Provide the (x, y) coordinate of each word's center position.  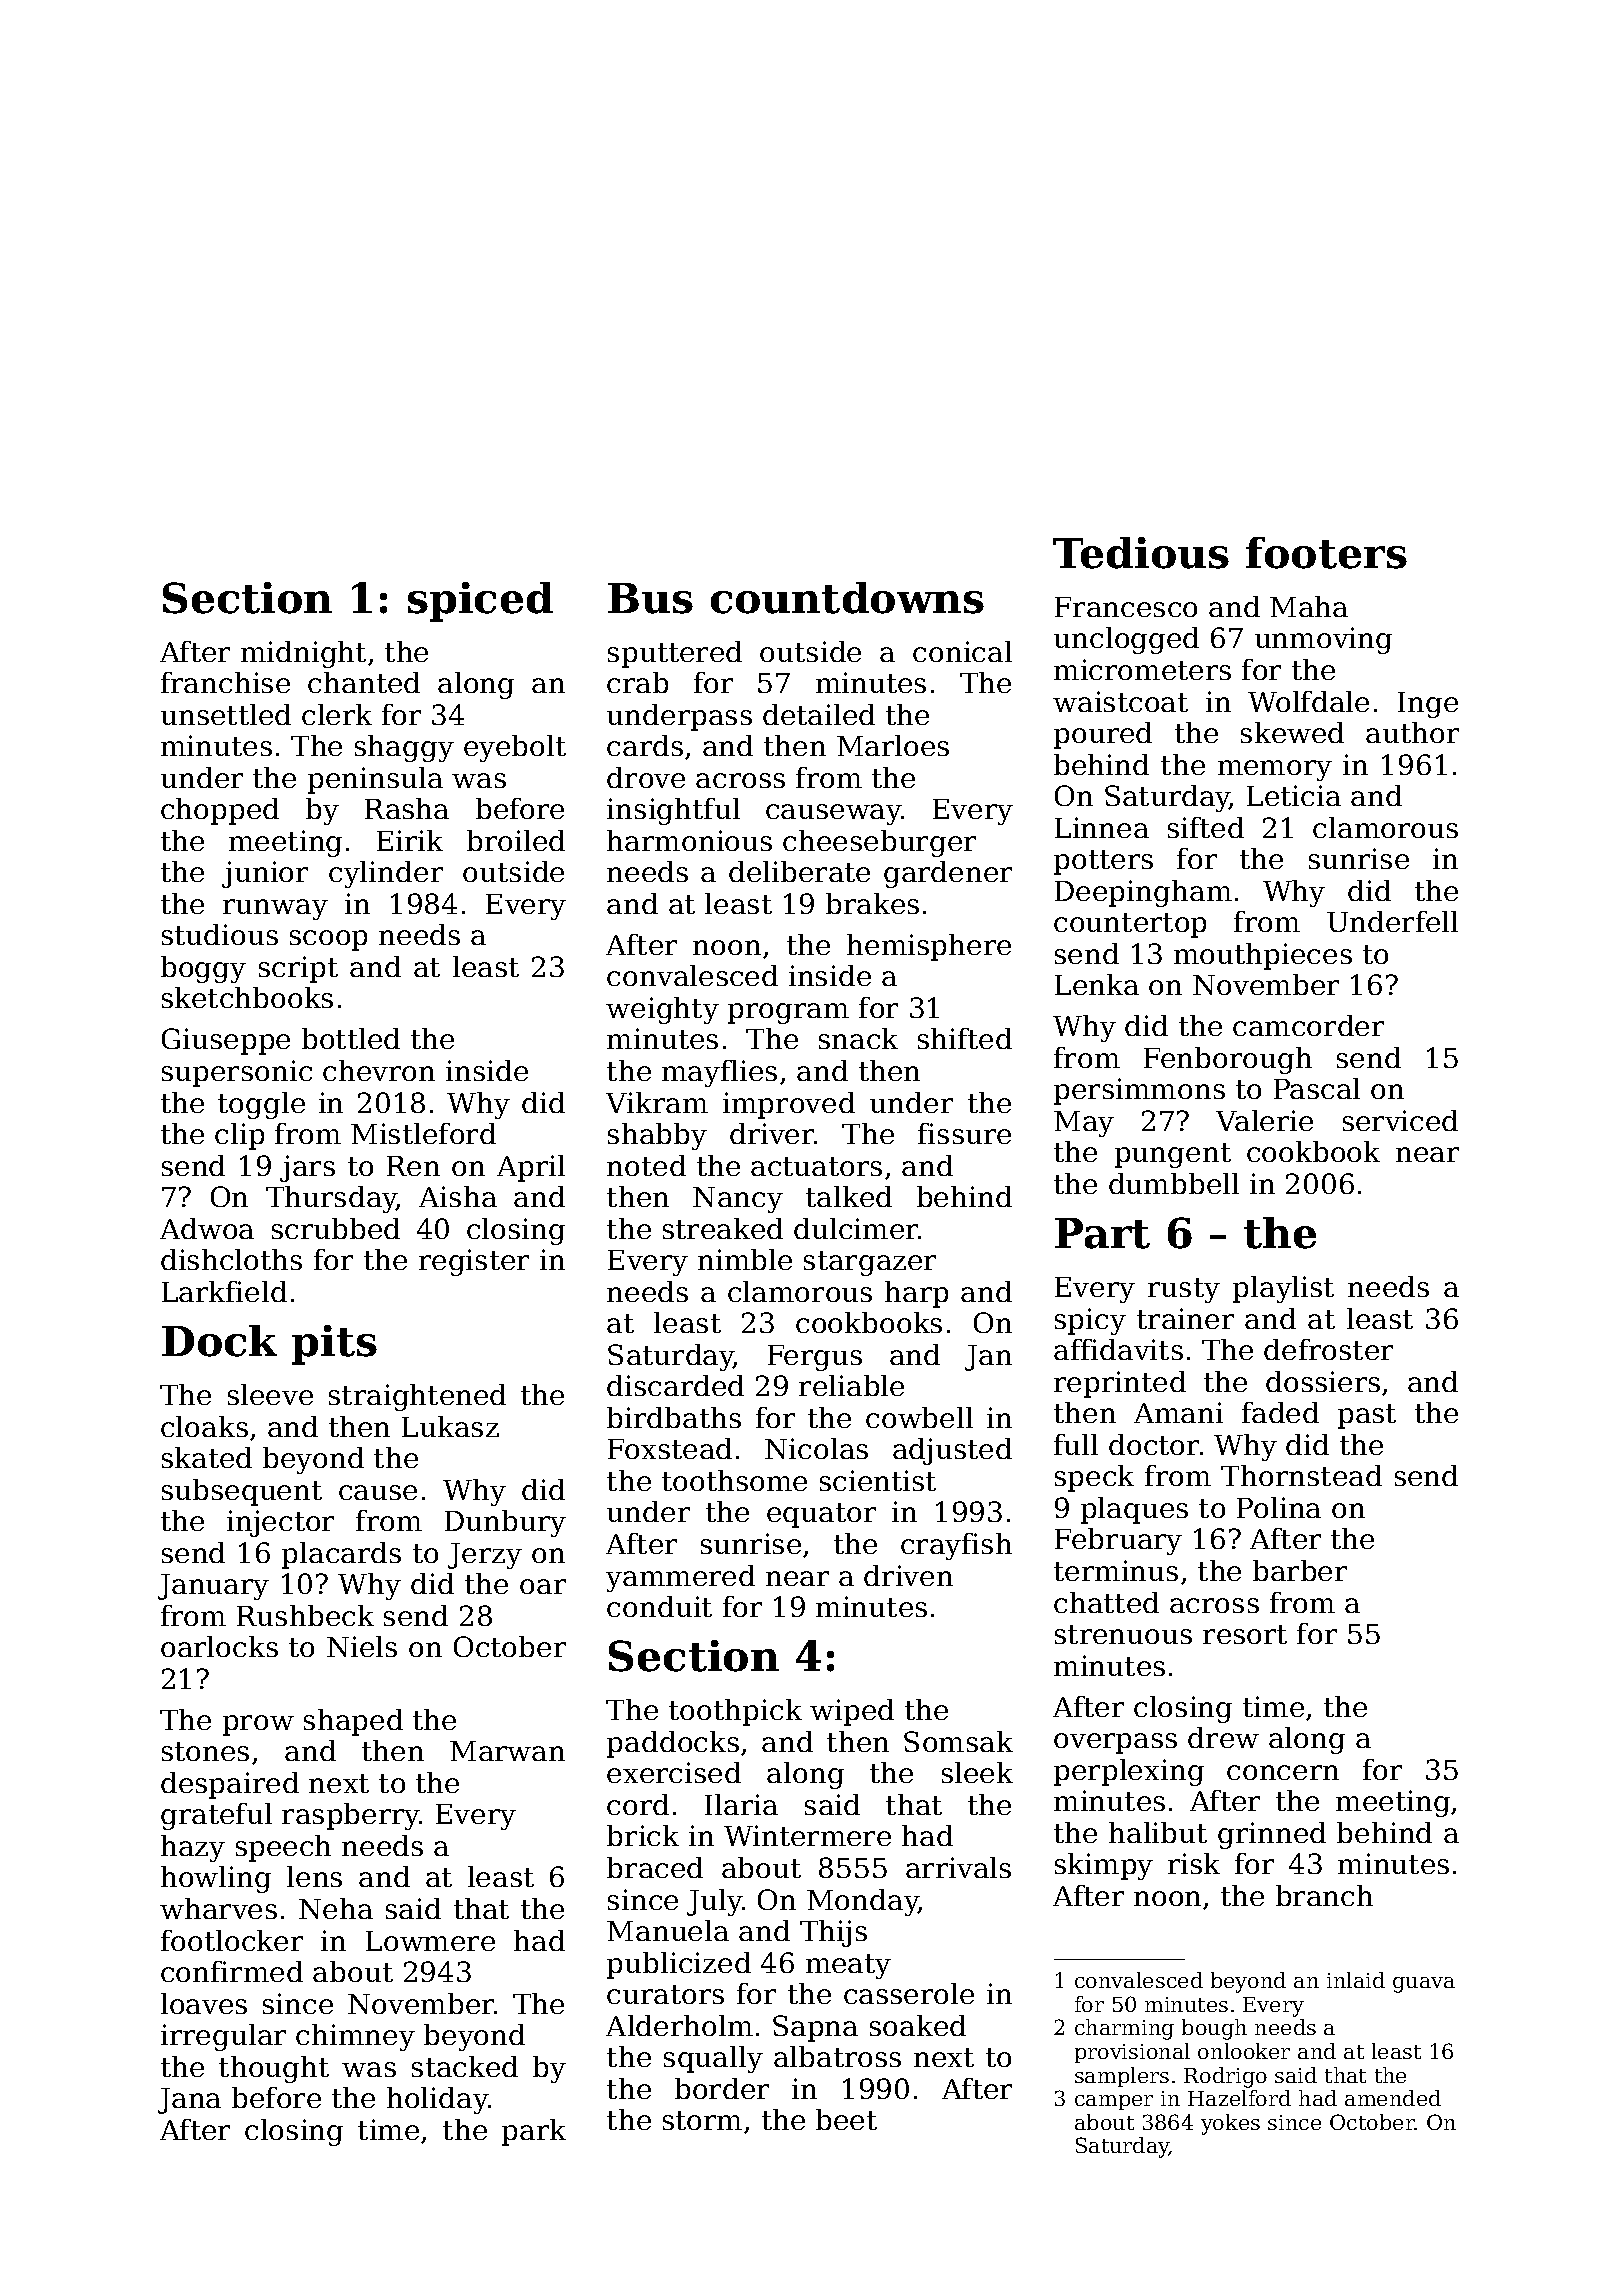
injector (280, 1523)
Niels (362, 1646)
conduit (659, 1606)
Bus (650, 598)
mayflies (719, 1073)
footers (1326, 553)
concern (1283, 1772)
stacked (465, 2066)
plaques (1134, 1510)
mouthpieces (1263, 956)
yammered (680, 1578)
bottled (351, 1038)
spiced (480, 602)
